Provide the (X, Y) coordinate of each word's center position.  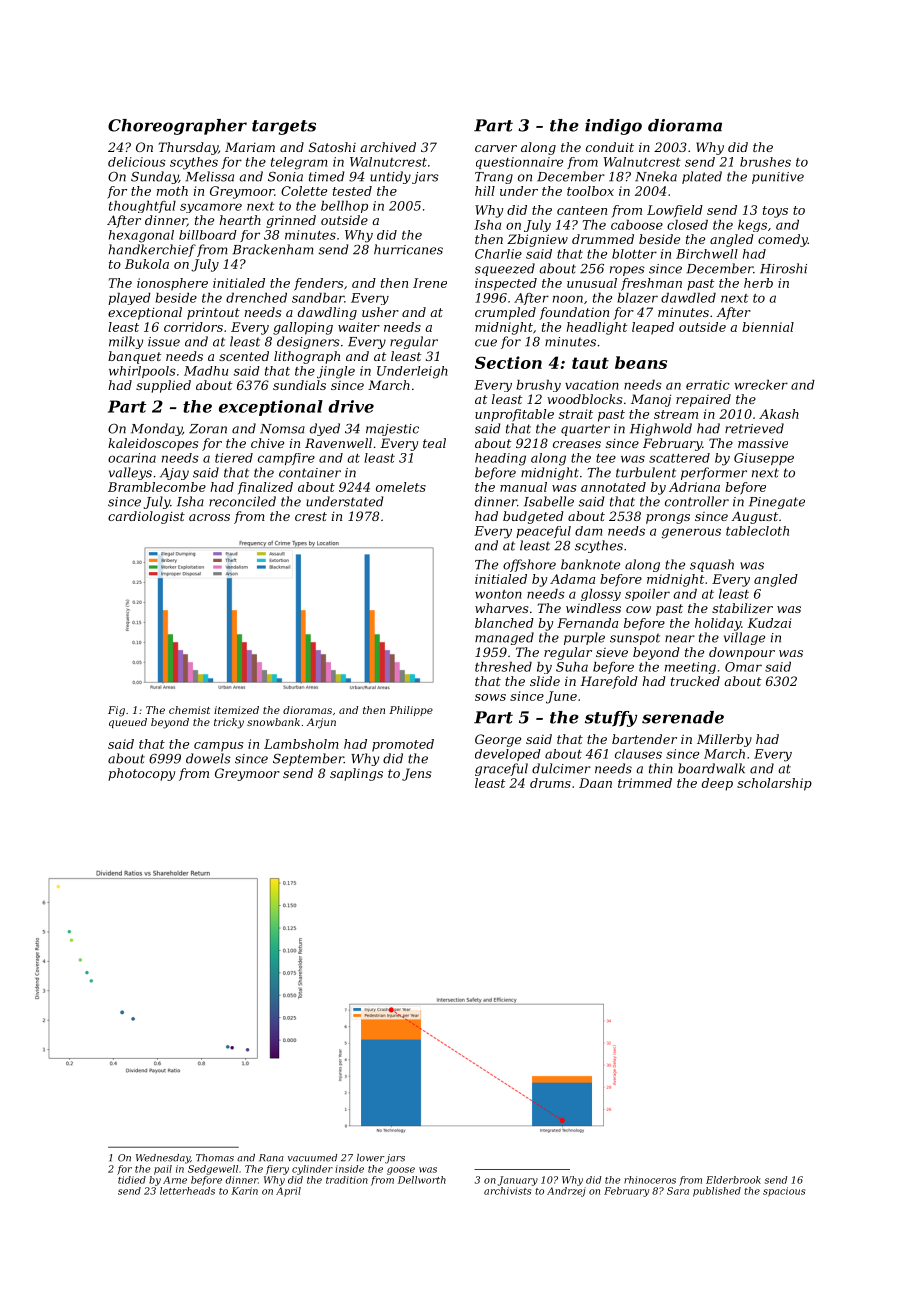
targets (284, 127)
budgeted (533, 517)
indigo (613, 127)
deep (717, 784)
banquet (134, 357)
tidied (132, 1180)
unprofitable (514, 415)
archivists (507, 1191)
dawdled (688, 298)
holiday (718, 624)
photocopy (141, 774)
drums (550, 783)
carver (496, 148)
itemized (236, 710)
